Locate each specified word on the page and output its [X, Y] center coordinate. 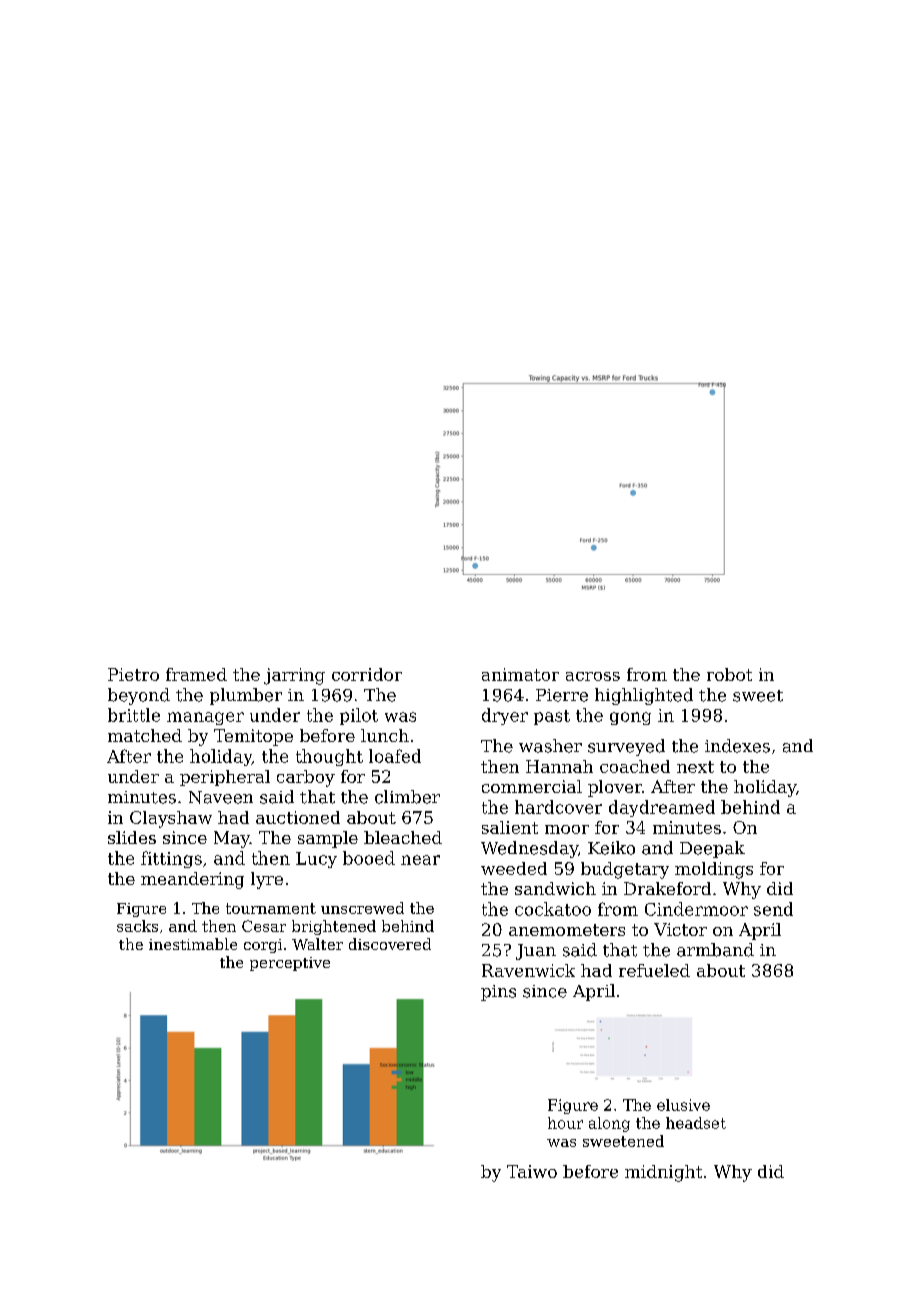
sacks [137, 926]
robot [729, 674]
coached [635, 766]
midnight [663, 1173]
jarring [294, 676]
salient [510, 827]
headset [696, 1123]
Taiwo [532, 1171]
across [593, 676]
